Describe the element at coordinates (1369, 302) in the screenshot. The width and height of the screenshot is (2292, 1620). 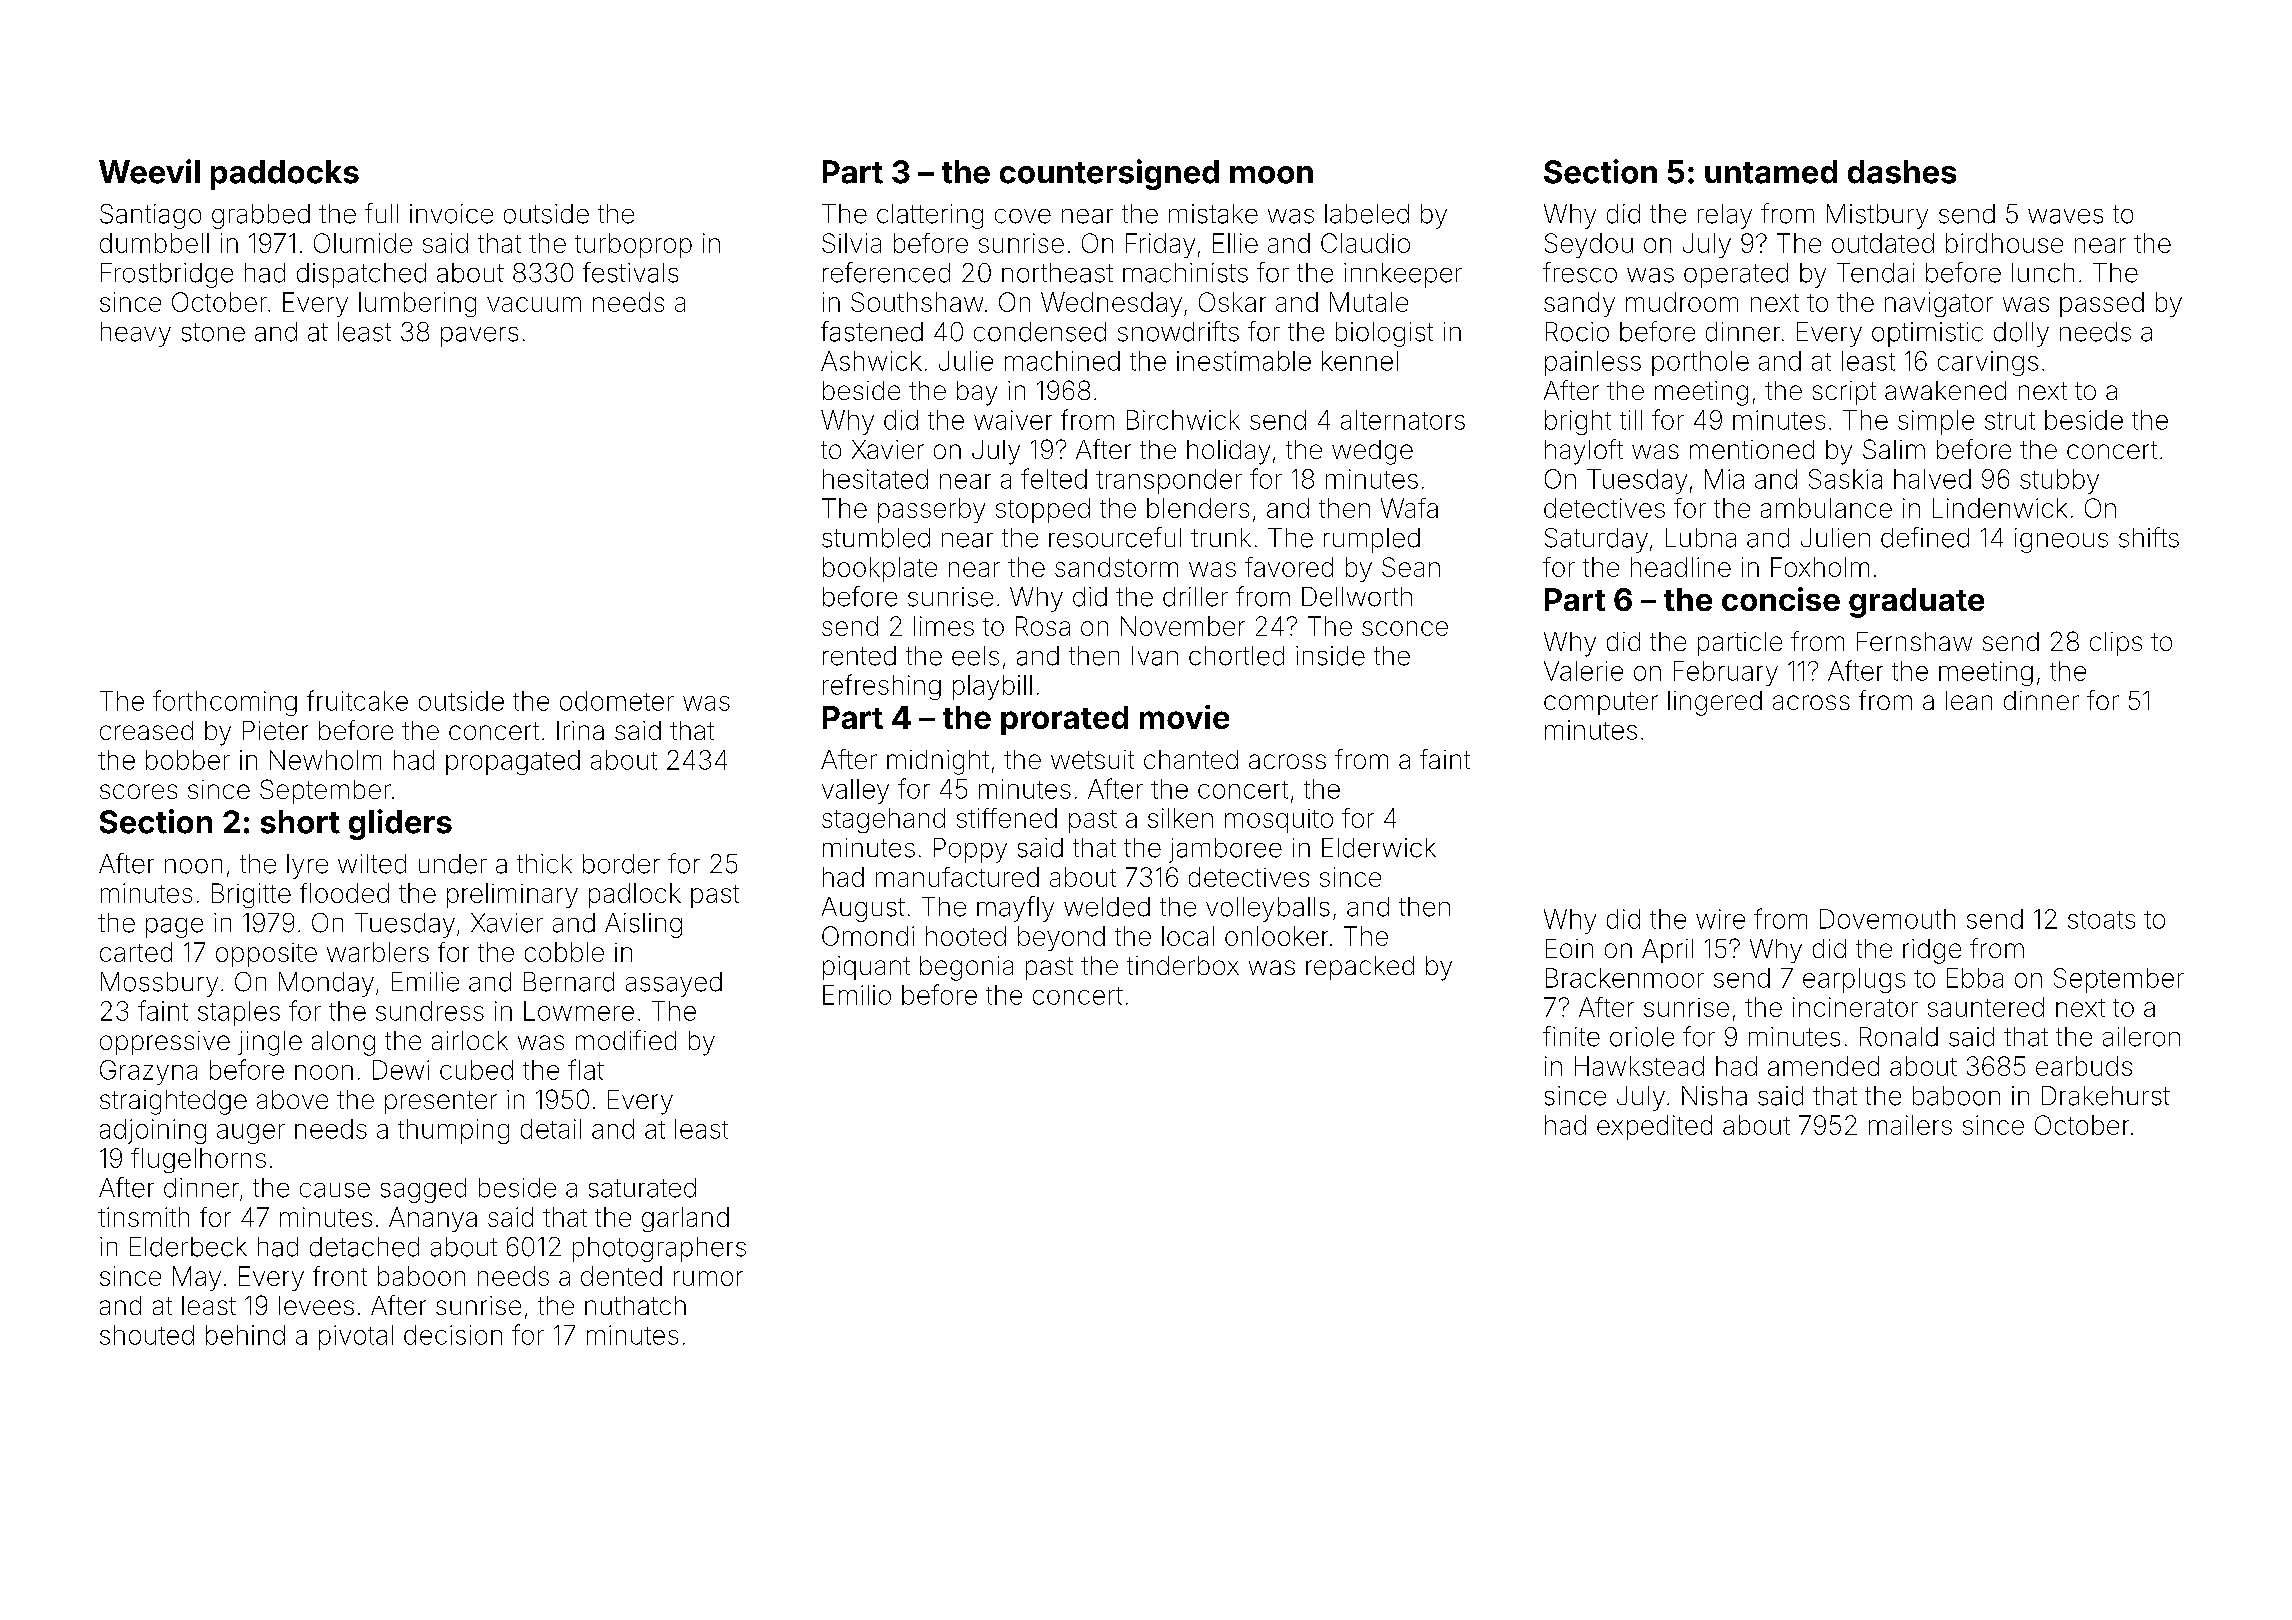
I see `Mutale` at that location.
